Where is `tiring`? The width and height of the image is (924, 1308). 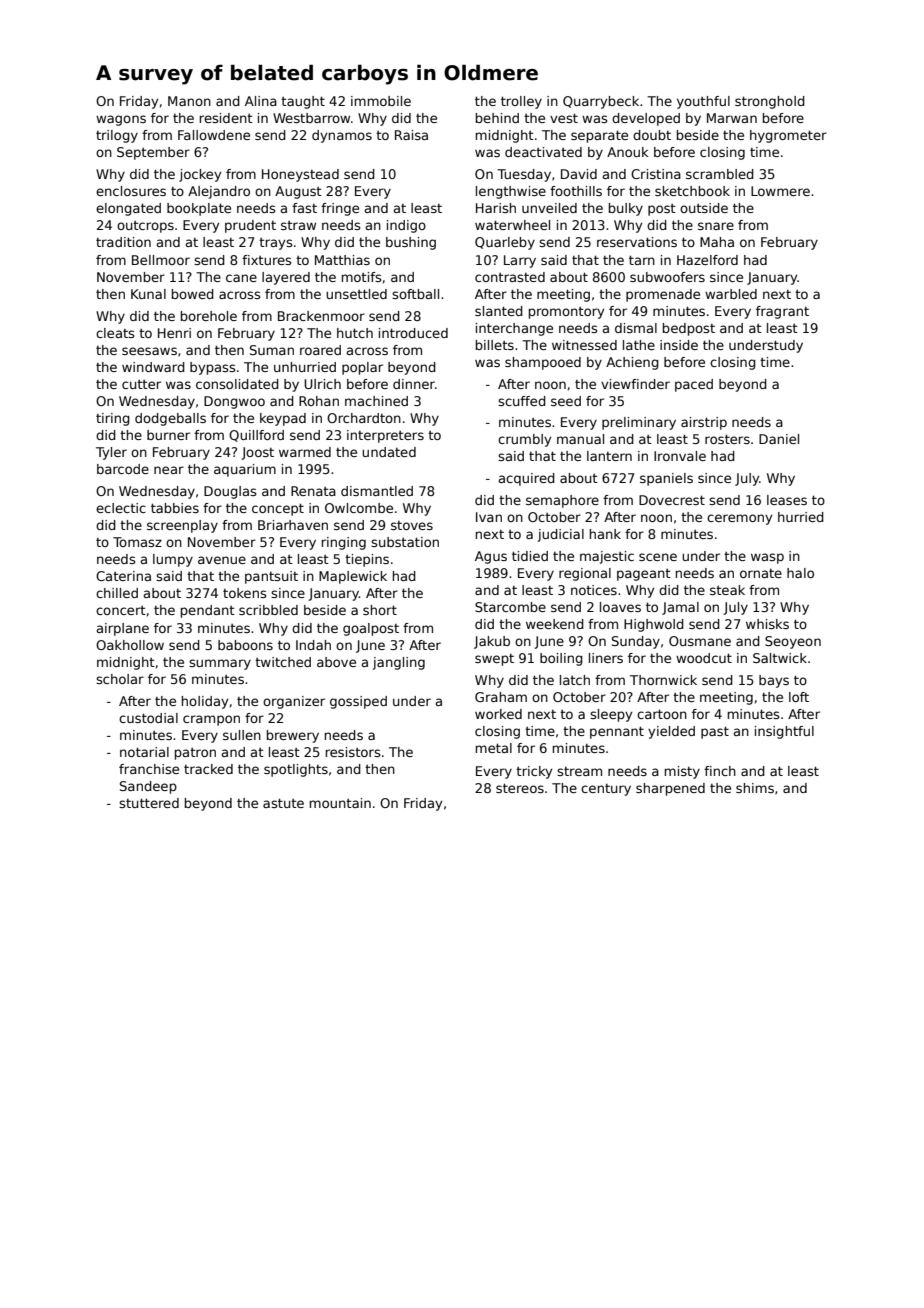
tiring is located at coordinates (113, 419).
